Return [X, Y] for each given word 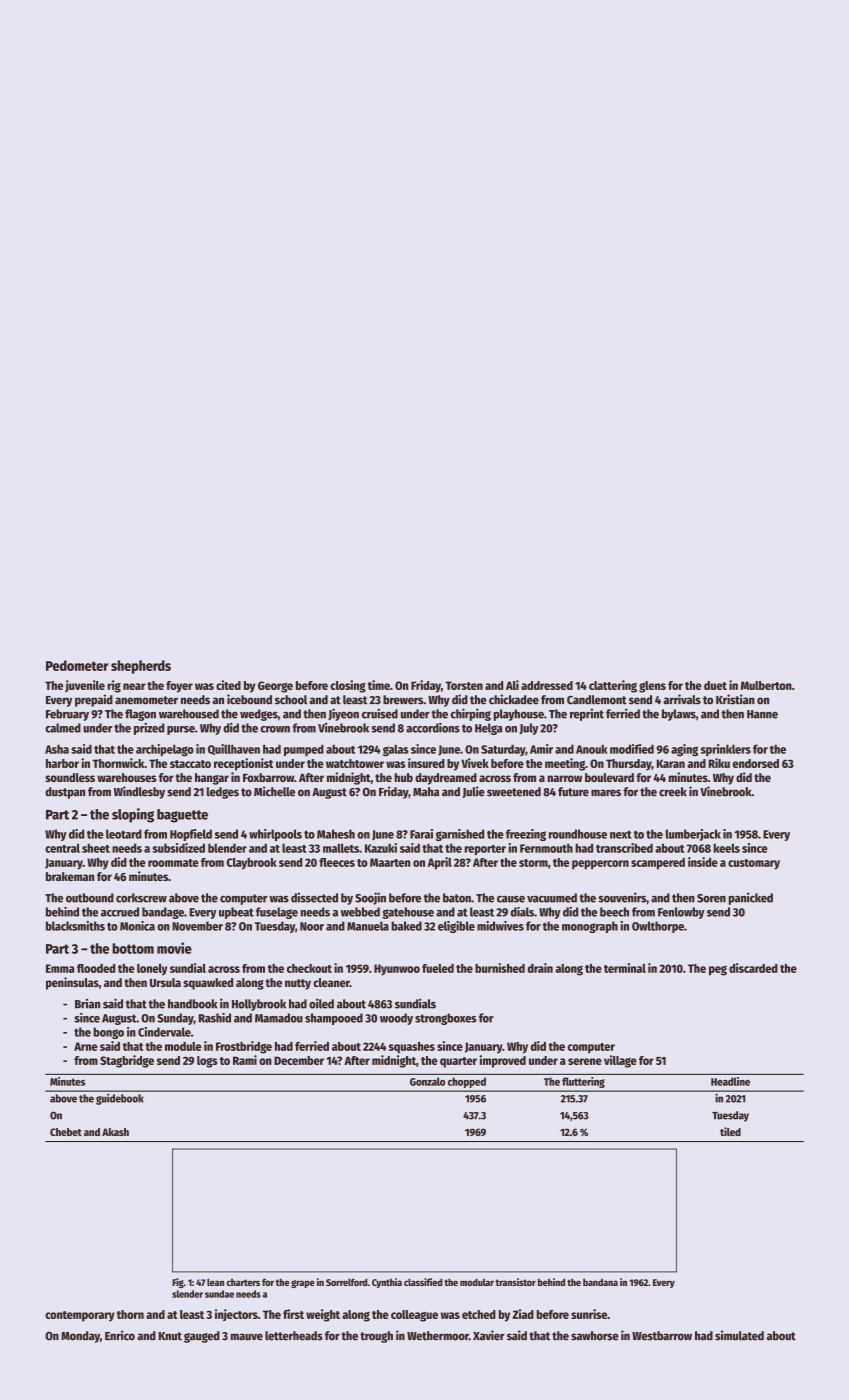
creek [673, 792]
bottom [133, 948]
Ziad [523, 1314]
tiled [730, 1131]
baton [457, 898]
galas [396, 750]
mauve [247, 1337]
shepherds [141, 667]
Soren [711, 898]
